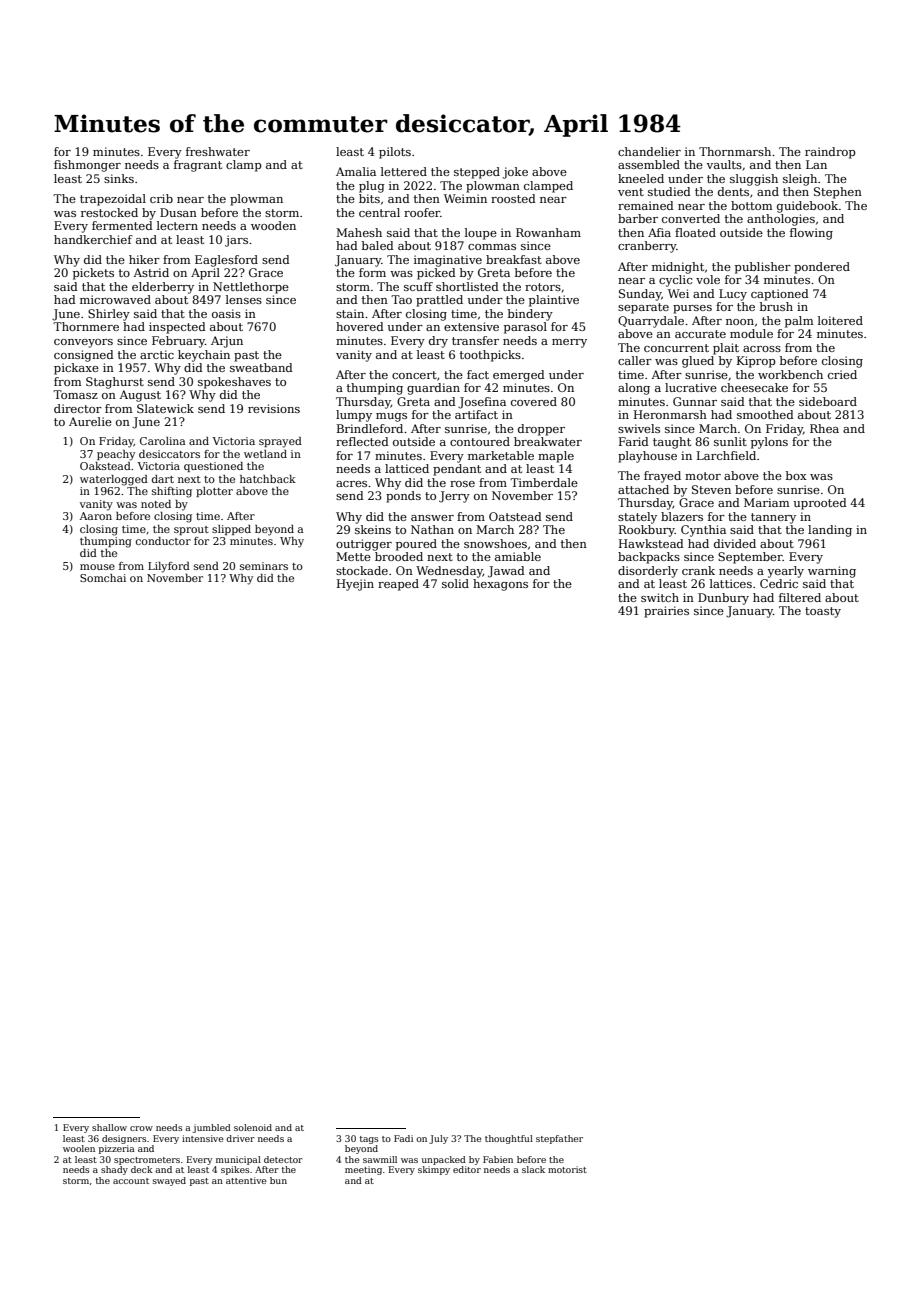 This document has width=924, height=1308. I want to click on slack, so click(533, 1169).
